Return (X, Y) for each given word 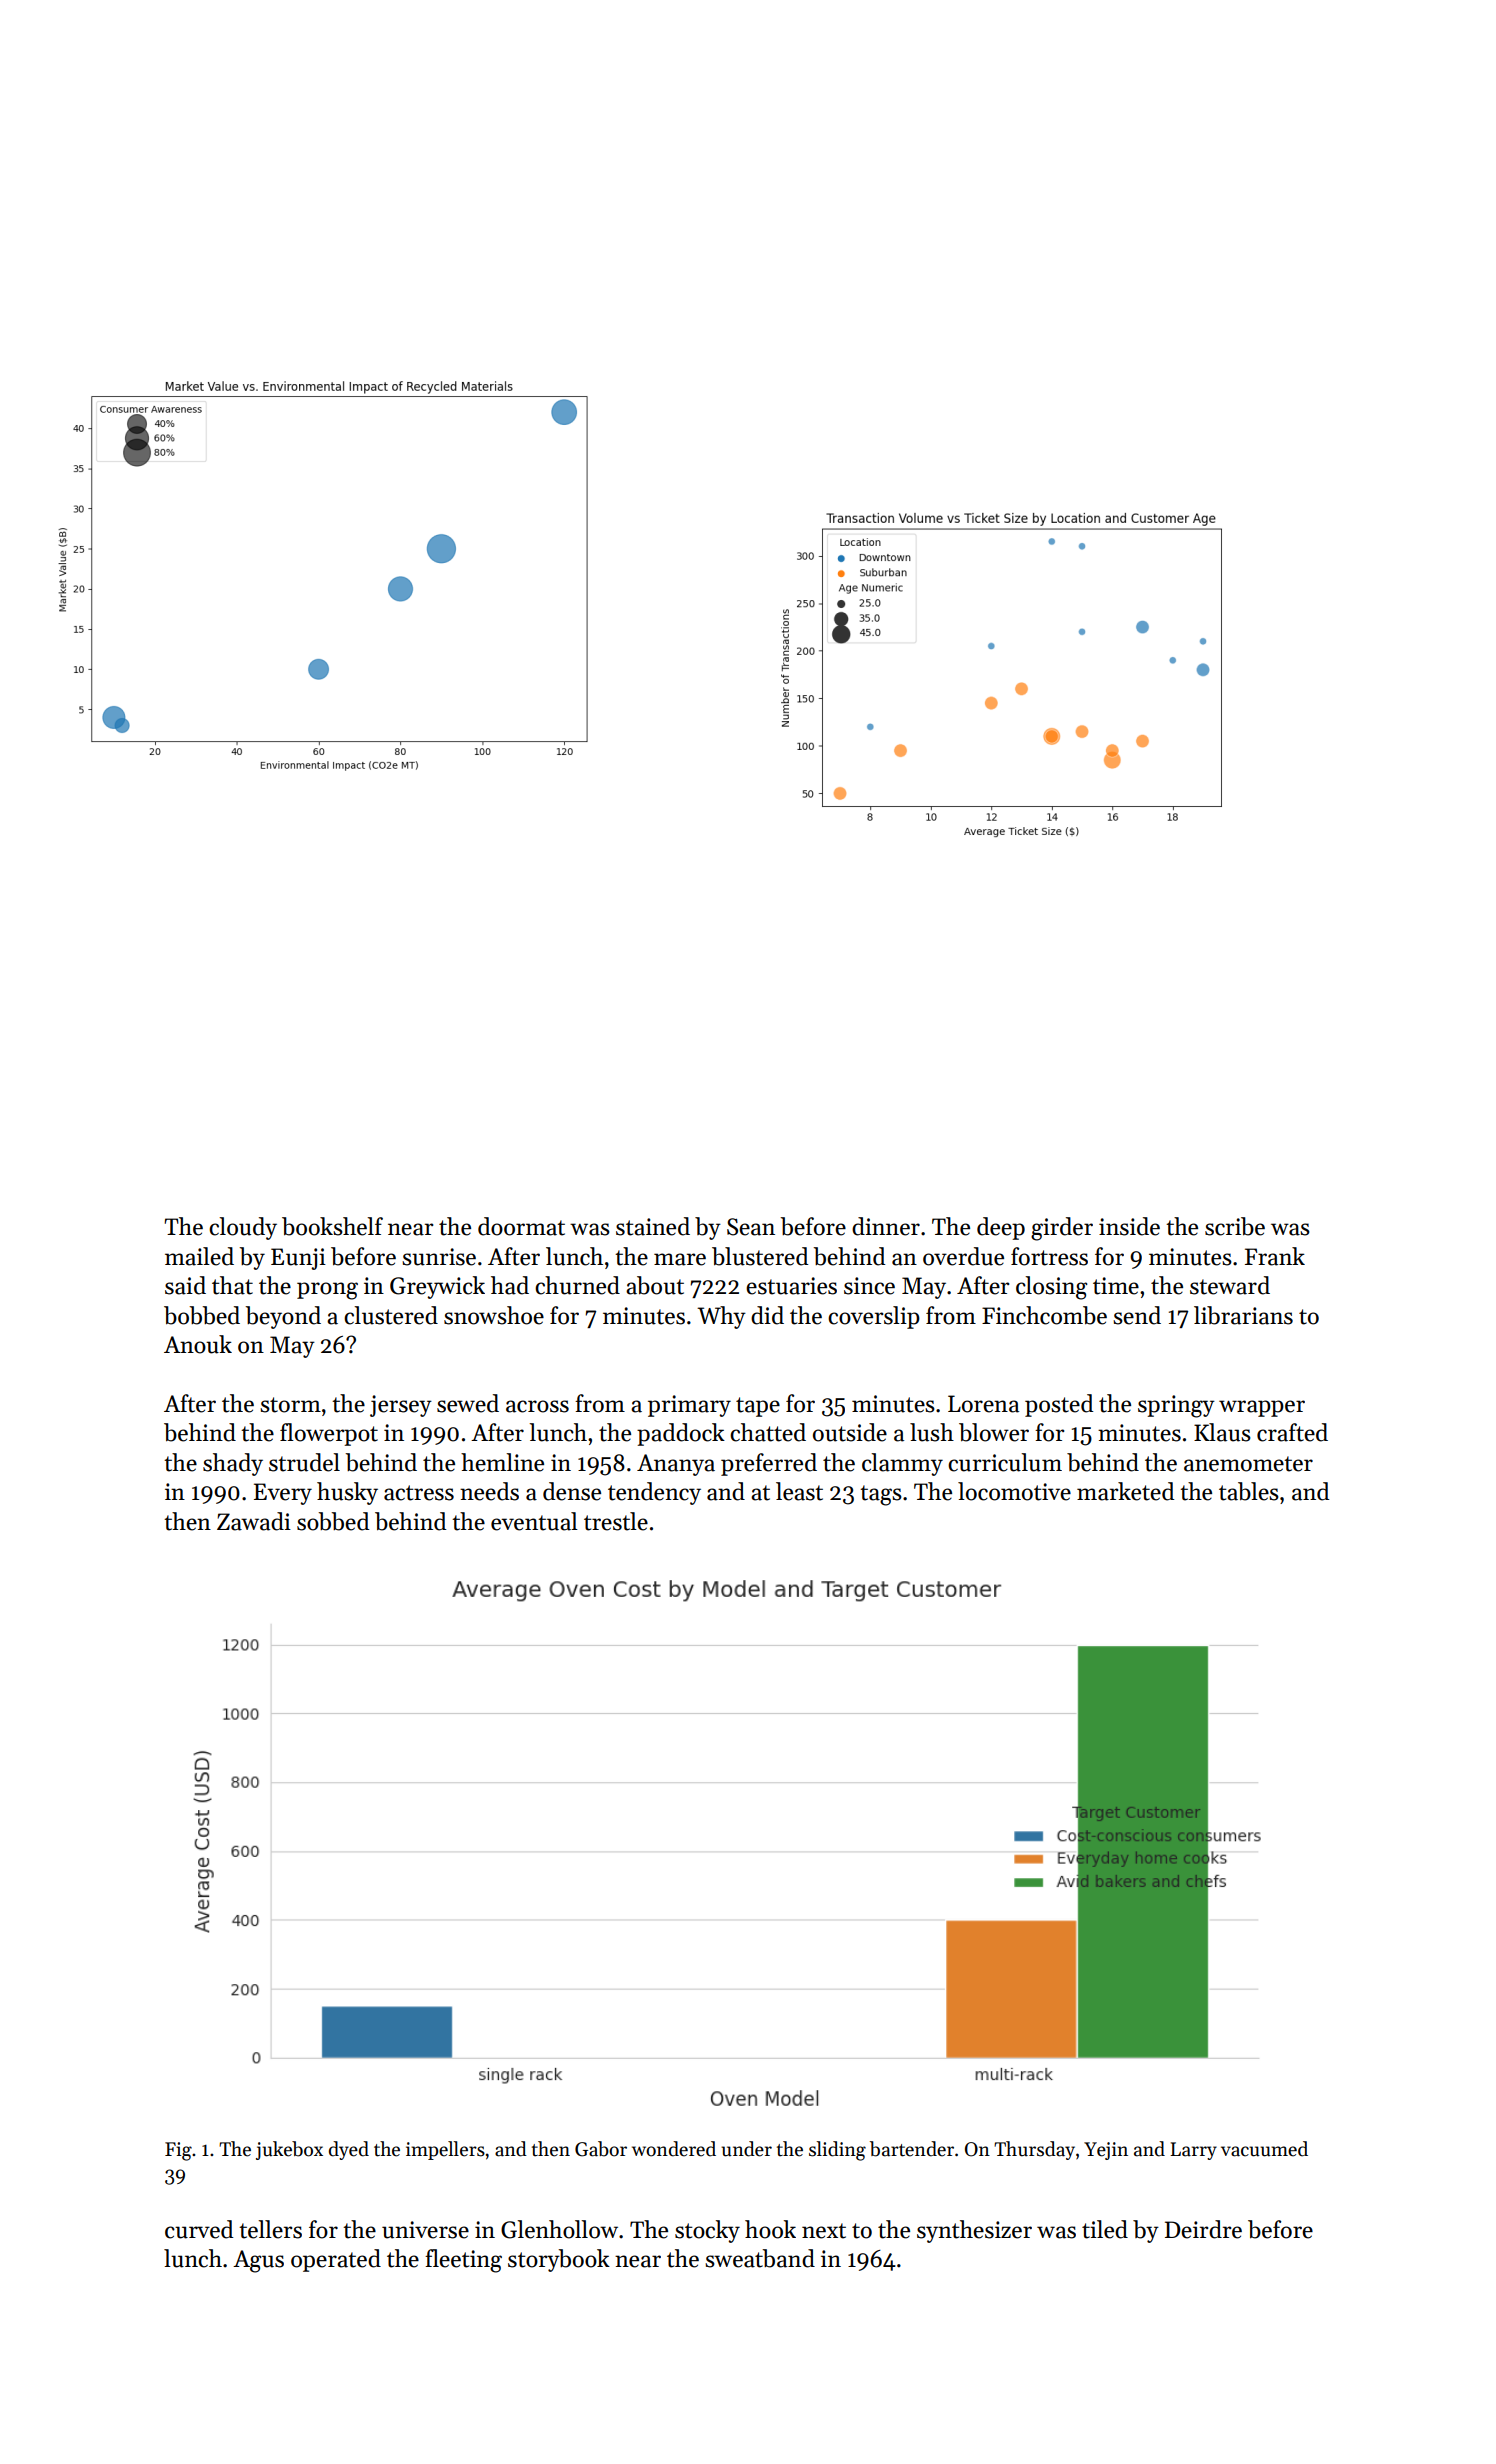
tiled (1105, 2229)
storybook (559, 2260)
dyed (349, 2150)
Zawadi (254, 1521)
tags (881, 1495)
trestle (616, 1521)
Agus (258, 2261)
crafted (1292, 1432)
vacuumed (1264, 2149)
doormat (521, 1226)
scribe (1235, 1226)
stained (653, 1226)
